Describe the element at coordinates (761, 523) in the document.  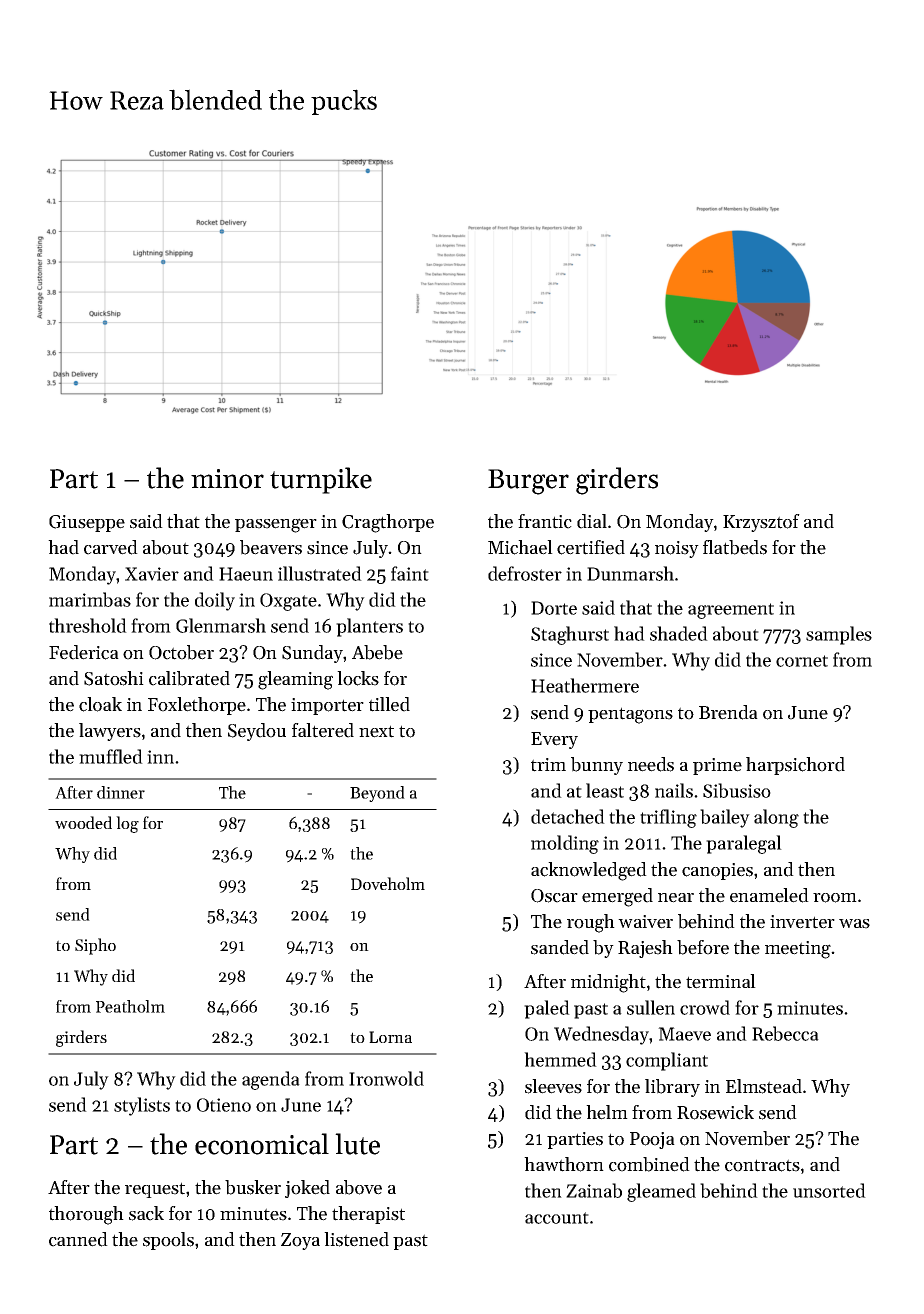
I see `Krzysztof` at that location.
